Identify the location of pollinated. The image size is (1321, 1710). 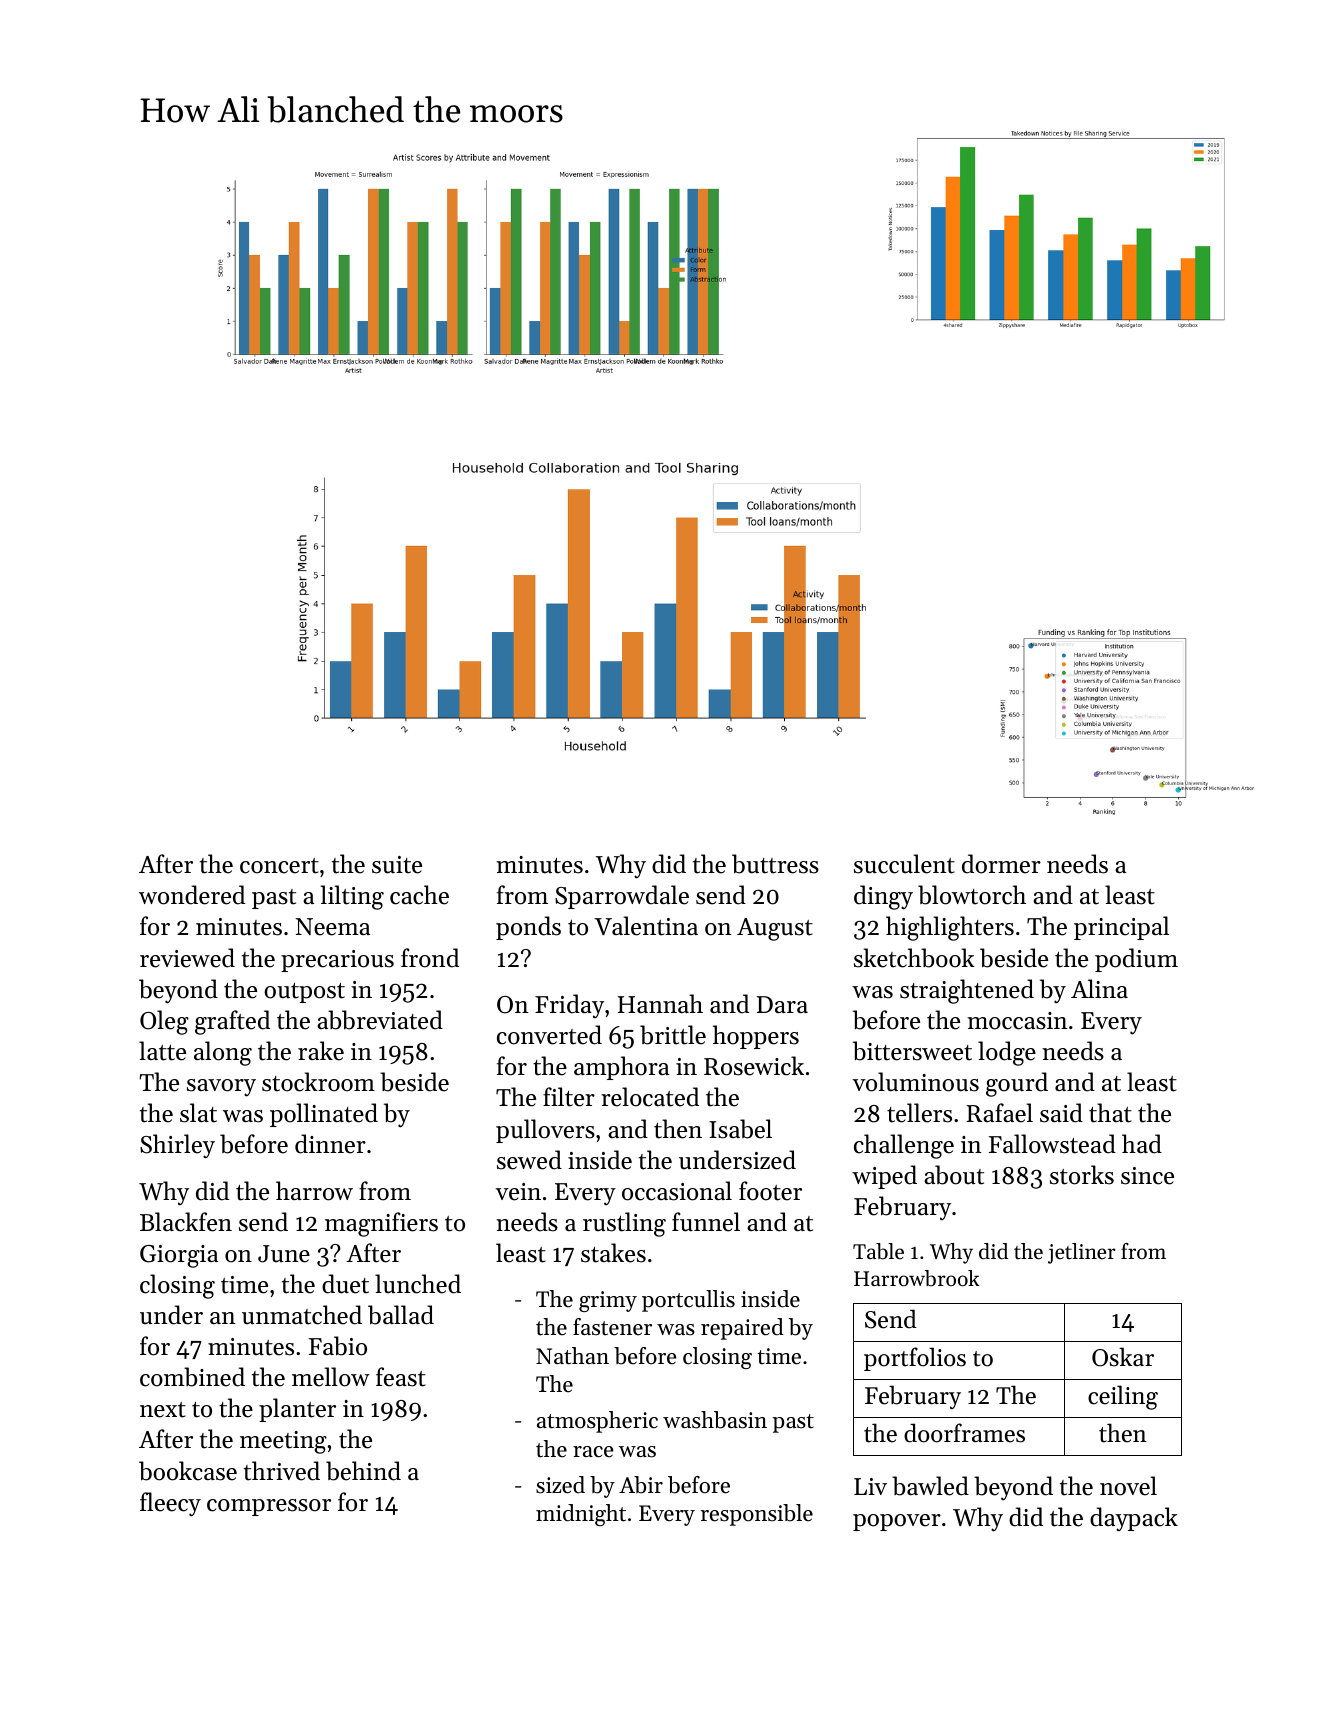
(324, 1115).
